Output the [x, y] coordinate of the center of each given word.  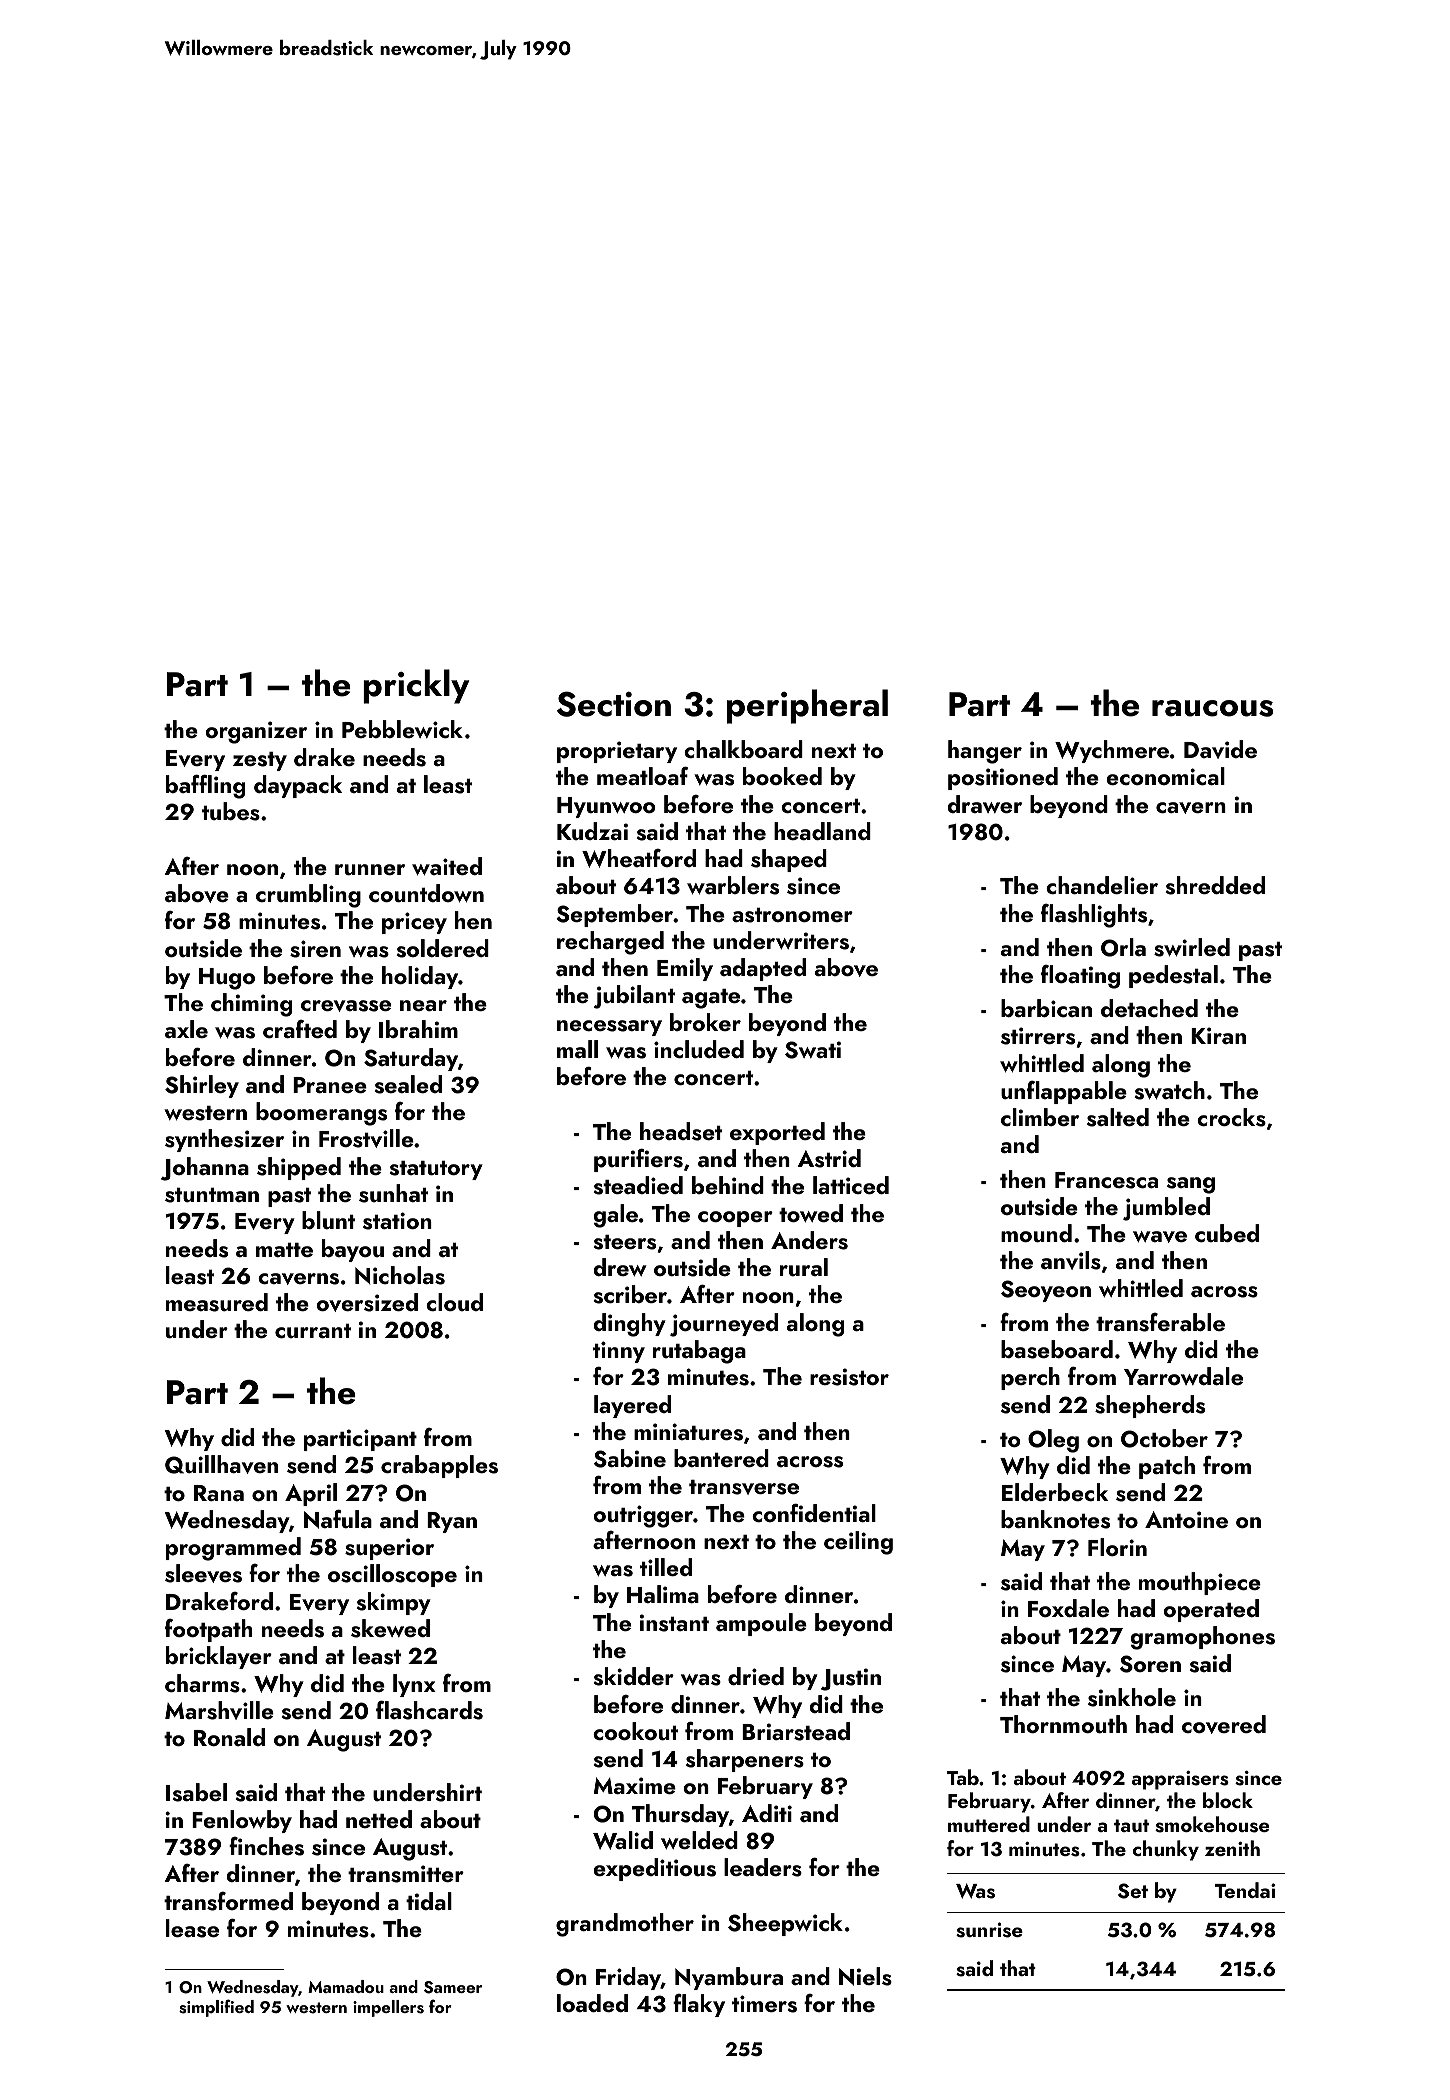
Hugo [227, 979]
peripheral [807, 706]
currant [313, 1331]
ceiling [858, 1543]
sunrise [989, 1930]
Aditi [767, 1813]
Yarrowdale [1183, 1376]
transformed [228, 1901]
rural [804, 1267]
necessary [609, 1028]
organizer [256, 732]
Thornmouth [1063, 1724]
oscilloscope [392, 1575]
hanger [985, 752]
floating [1080, 977]
